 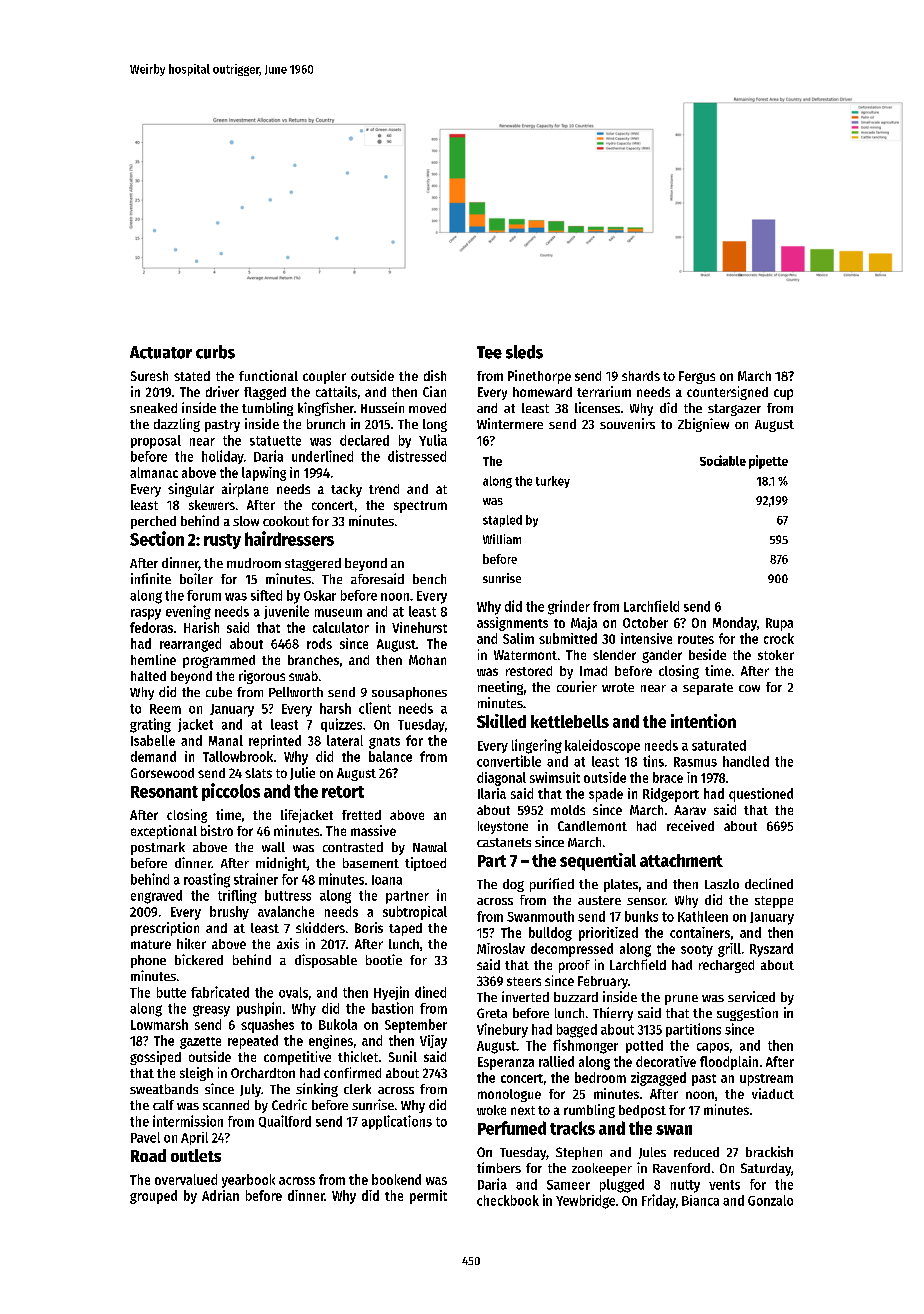 I want to click on outlets, so click(x=196, y=1155).
